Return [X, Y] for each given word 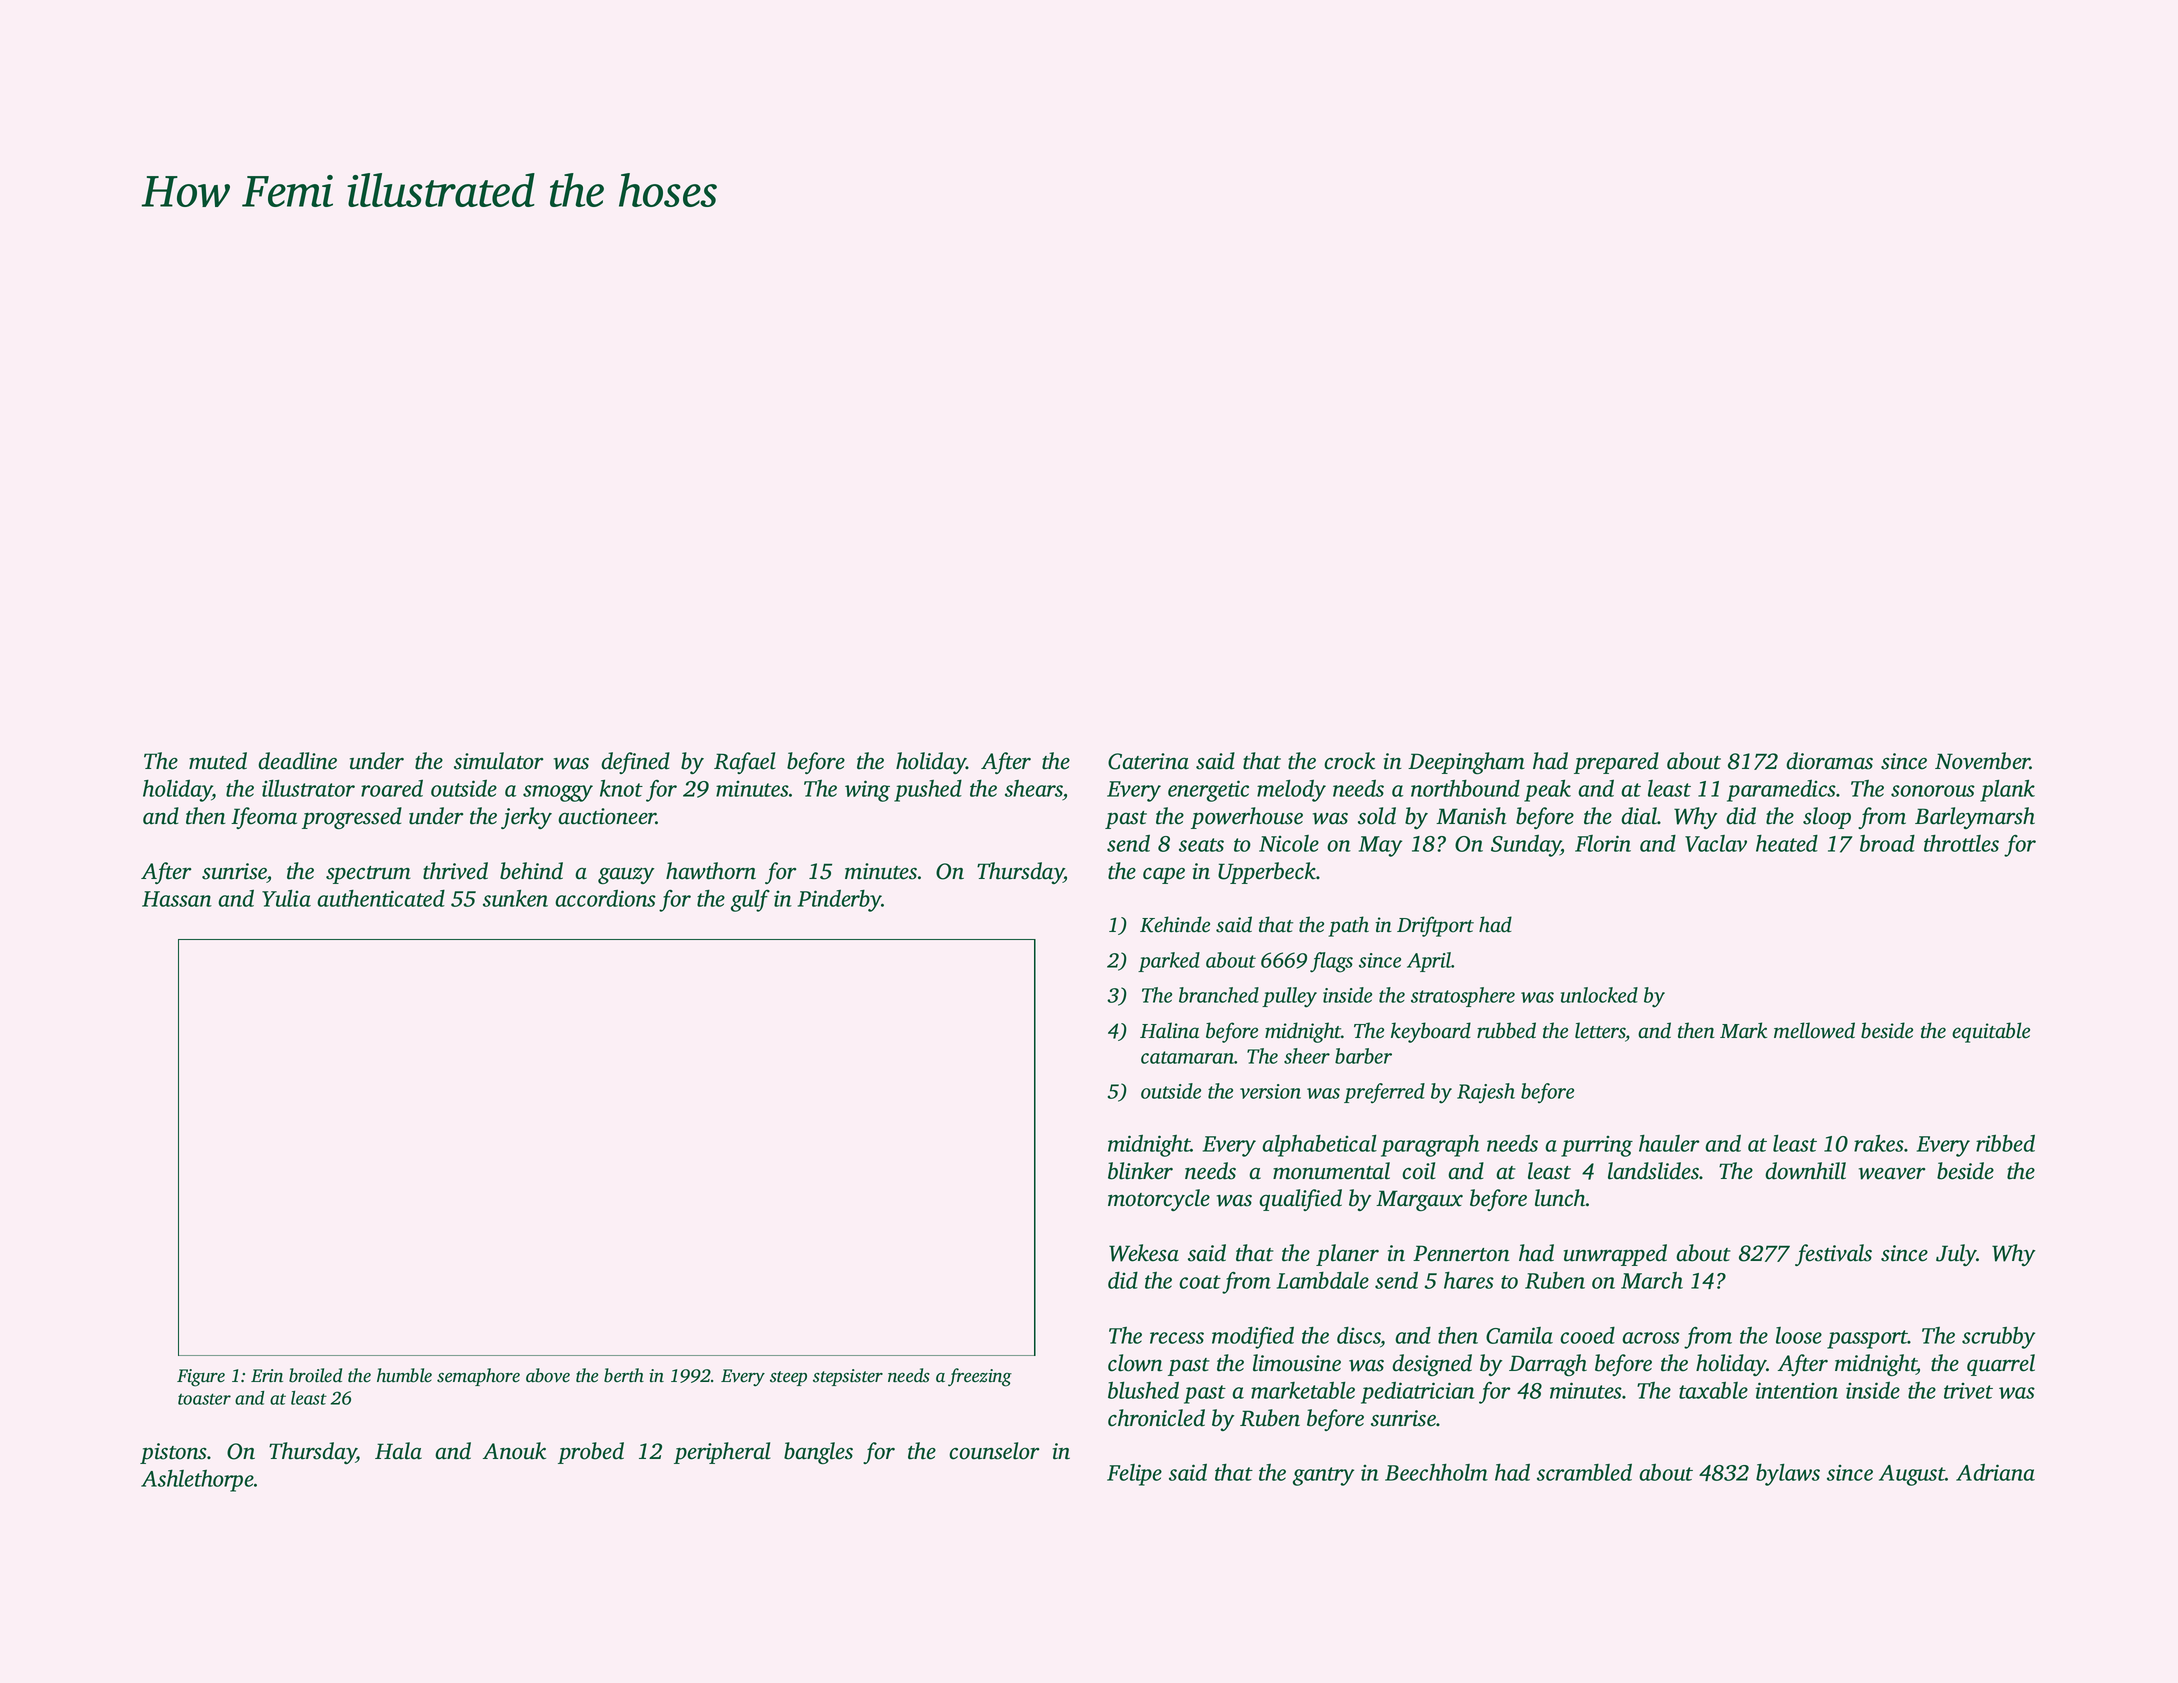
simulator [499, 761]
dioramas [1829, 761]
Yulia [286, 898]
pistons [173, 1453]
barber [1363, 1056]
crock [1349, 761]
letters [1600, 1031]
